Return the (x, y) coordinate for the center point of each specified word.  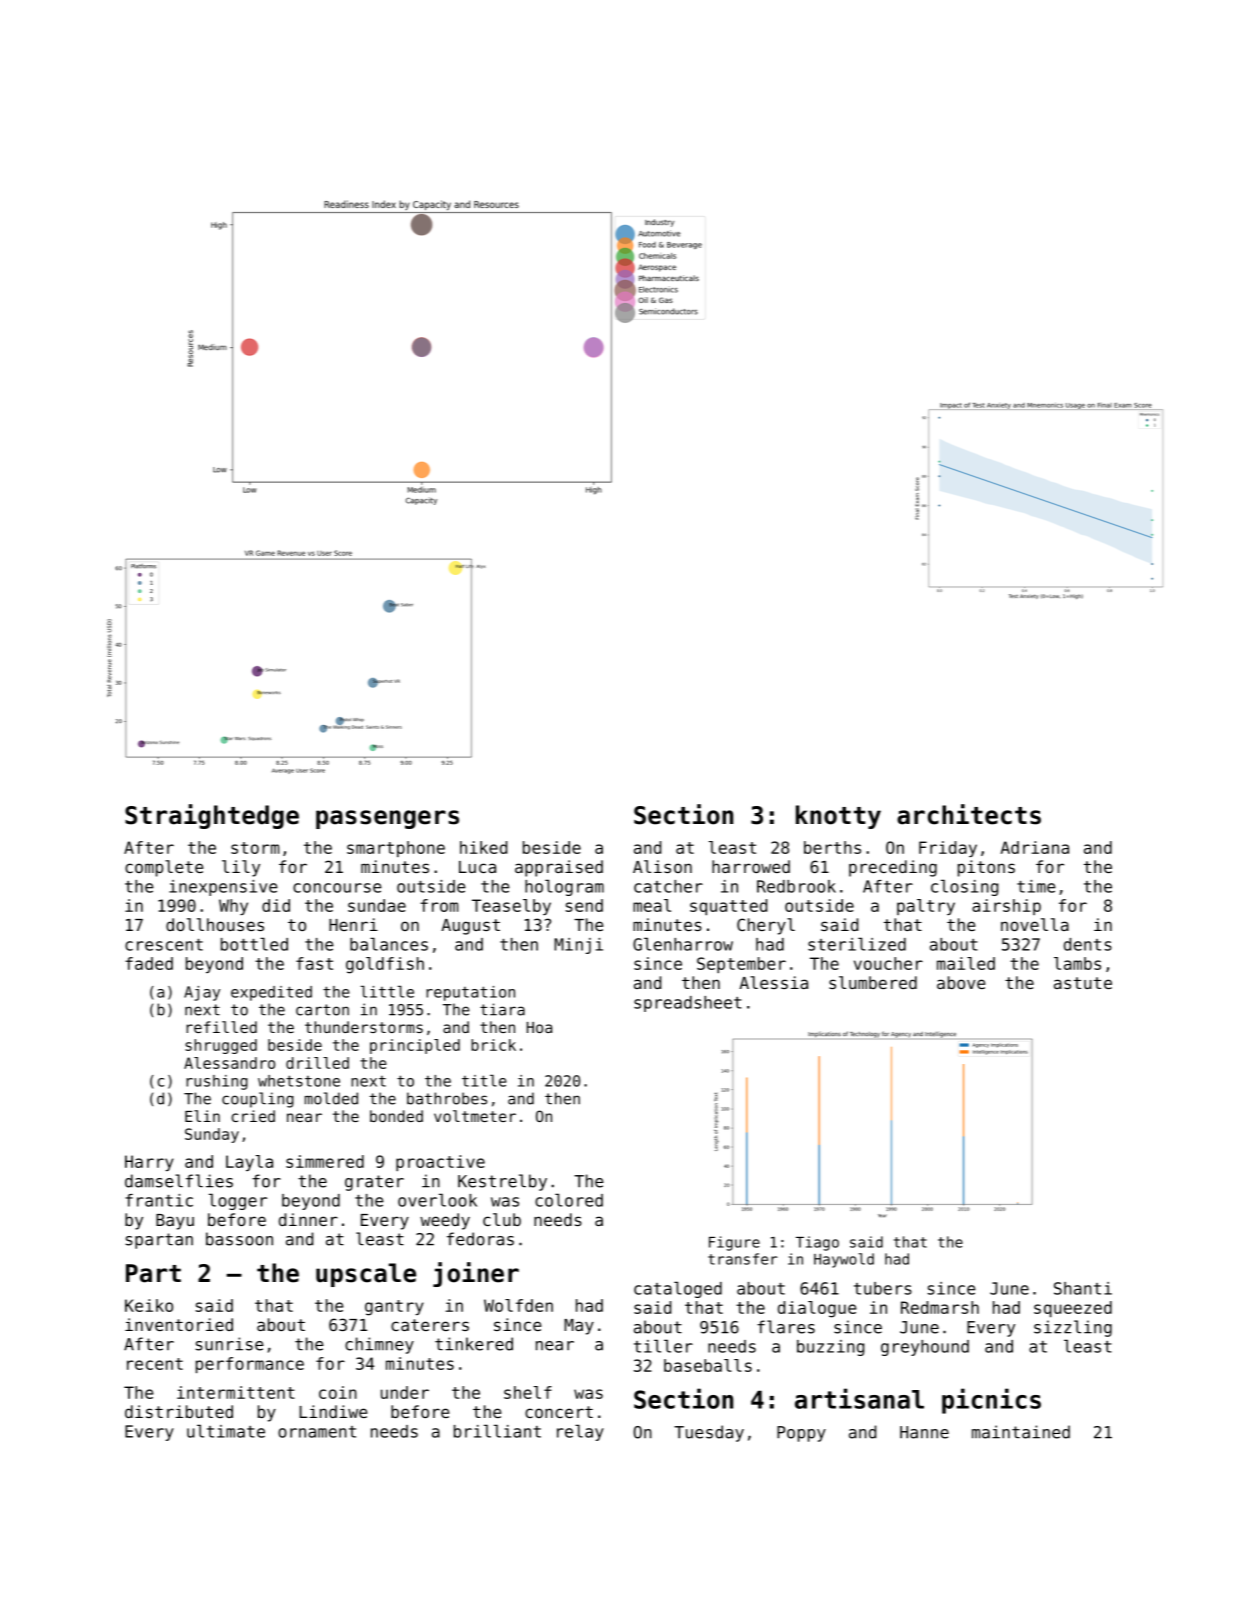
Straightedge (212, 816)
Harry (149, 1163)
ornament (317, 1432)
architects (969, 814)
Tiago (817, 1243)
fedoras (480, 1239)
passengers (387, 819)
